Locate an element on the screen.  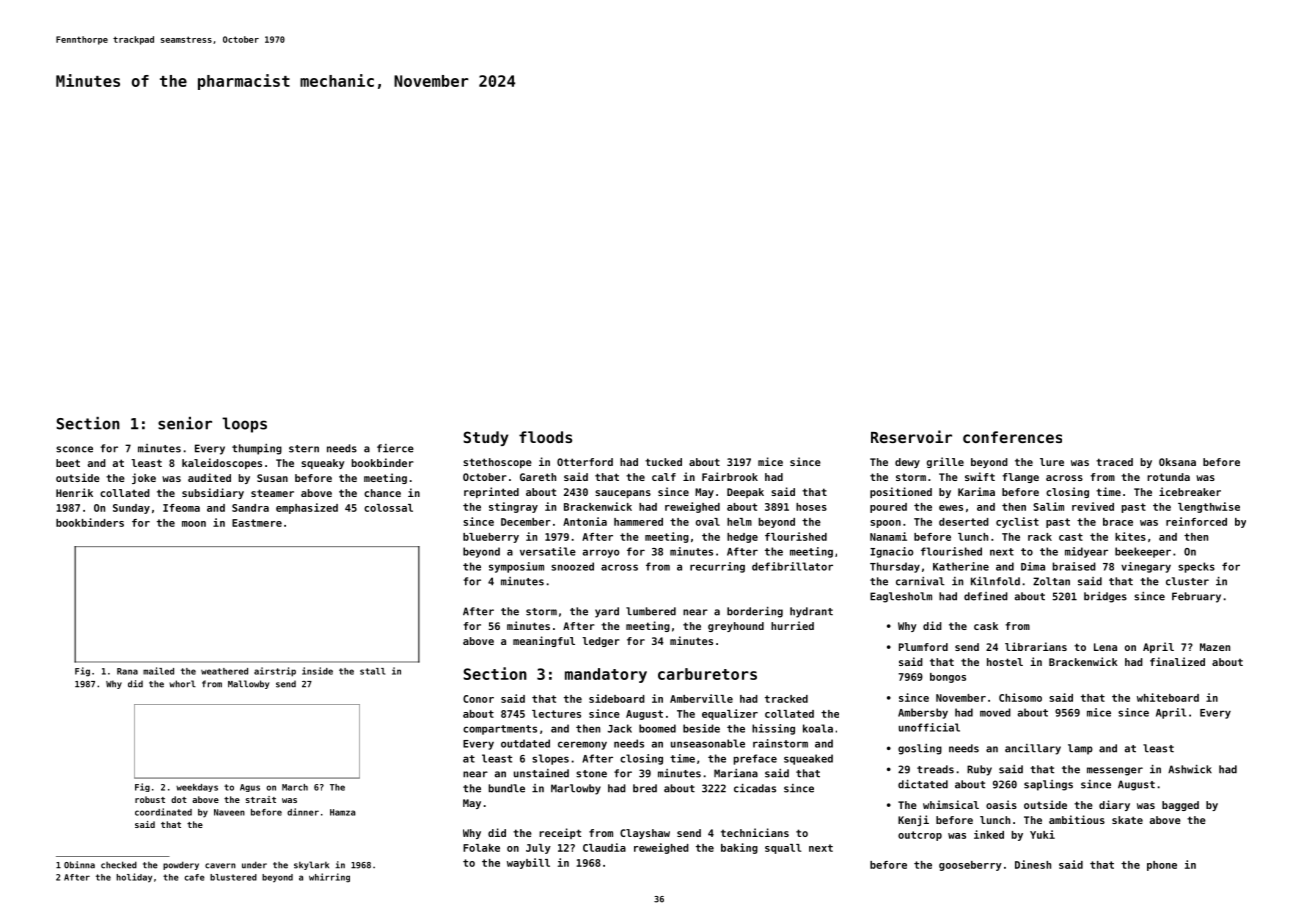
loops is located at coordinates (244, 425).
